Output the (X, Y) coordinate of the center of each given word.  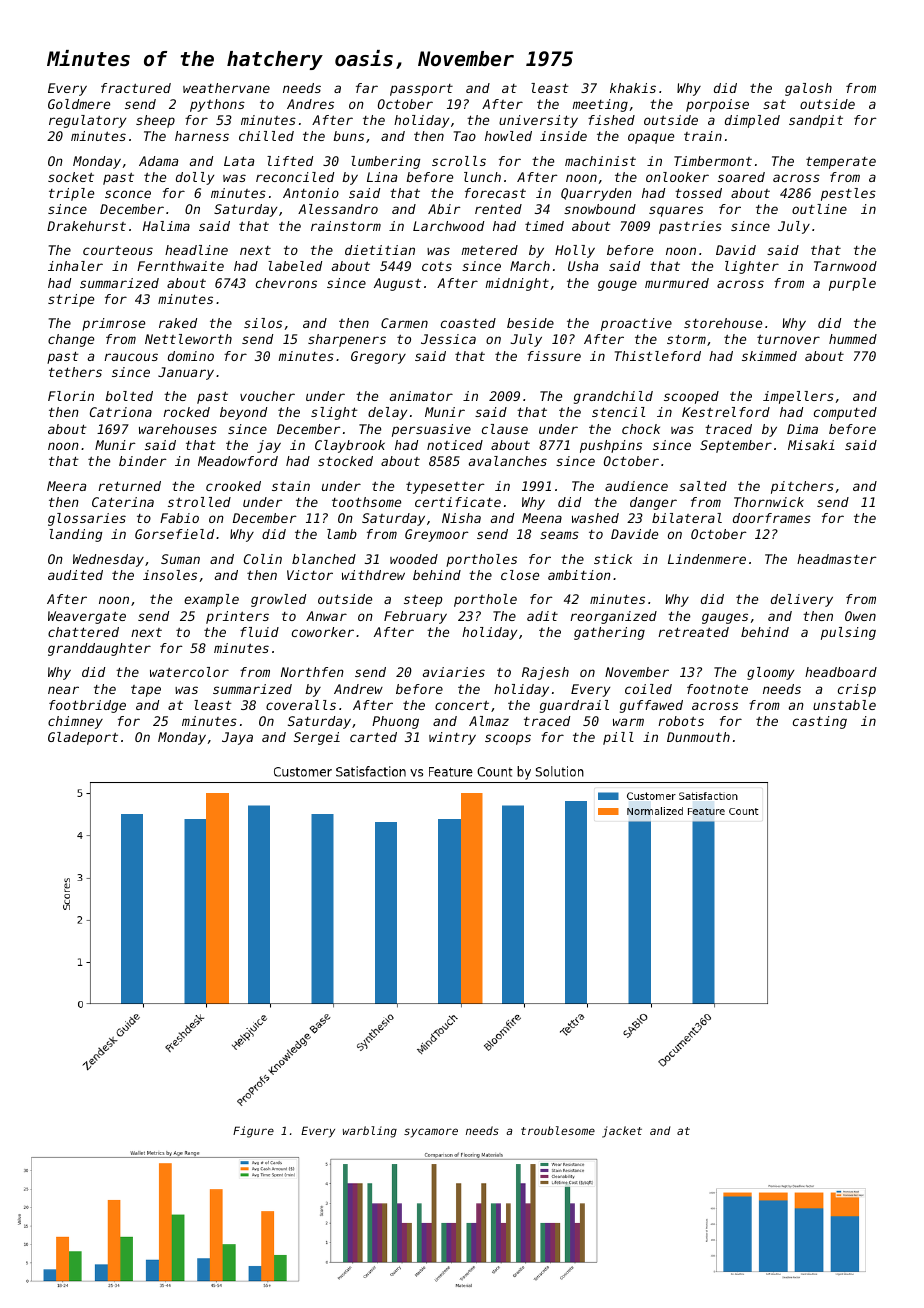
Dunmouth (698, 737)
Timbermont (713, 161)
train (703, 136)
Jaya (237, 738)
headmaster (837, 559)
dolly (195, 178)
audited (75, 575)
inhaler (75, 266)
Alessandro (338, 209)
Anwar (326, 616)
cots (437, 266)
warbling (370, 1132)
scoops (508, 739)
